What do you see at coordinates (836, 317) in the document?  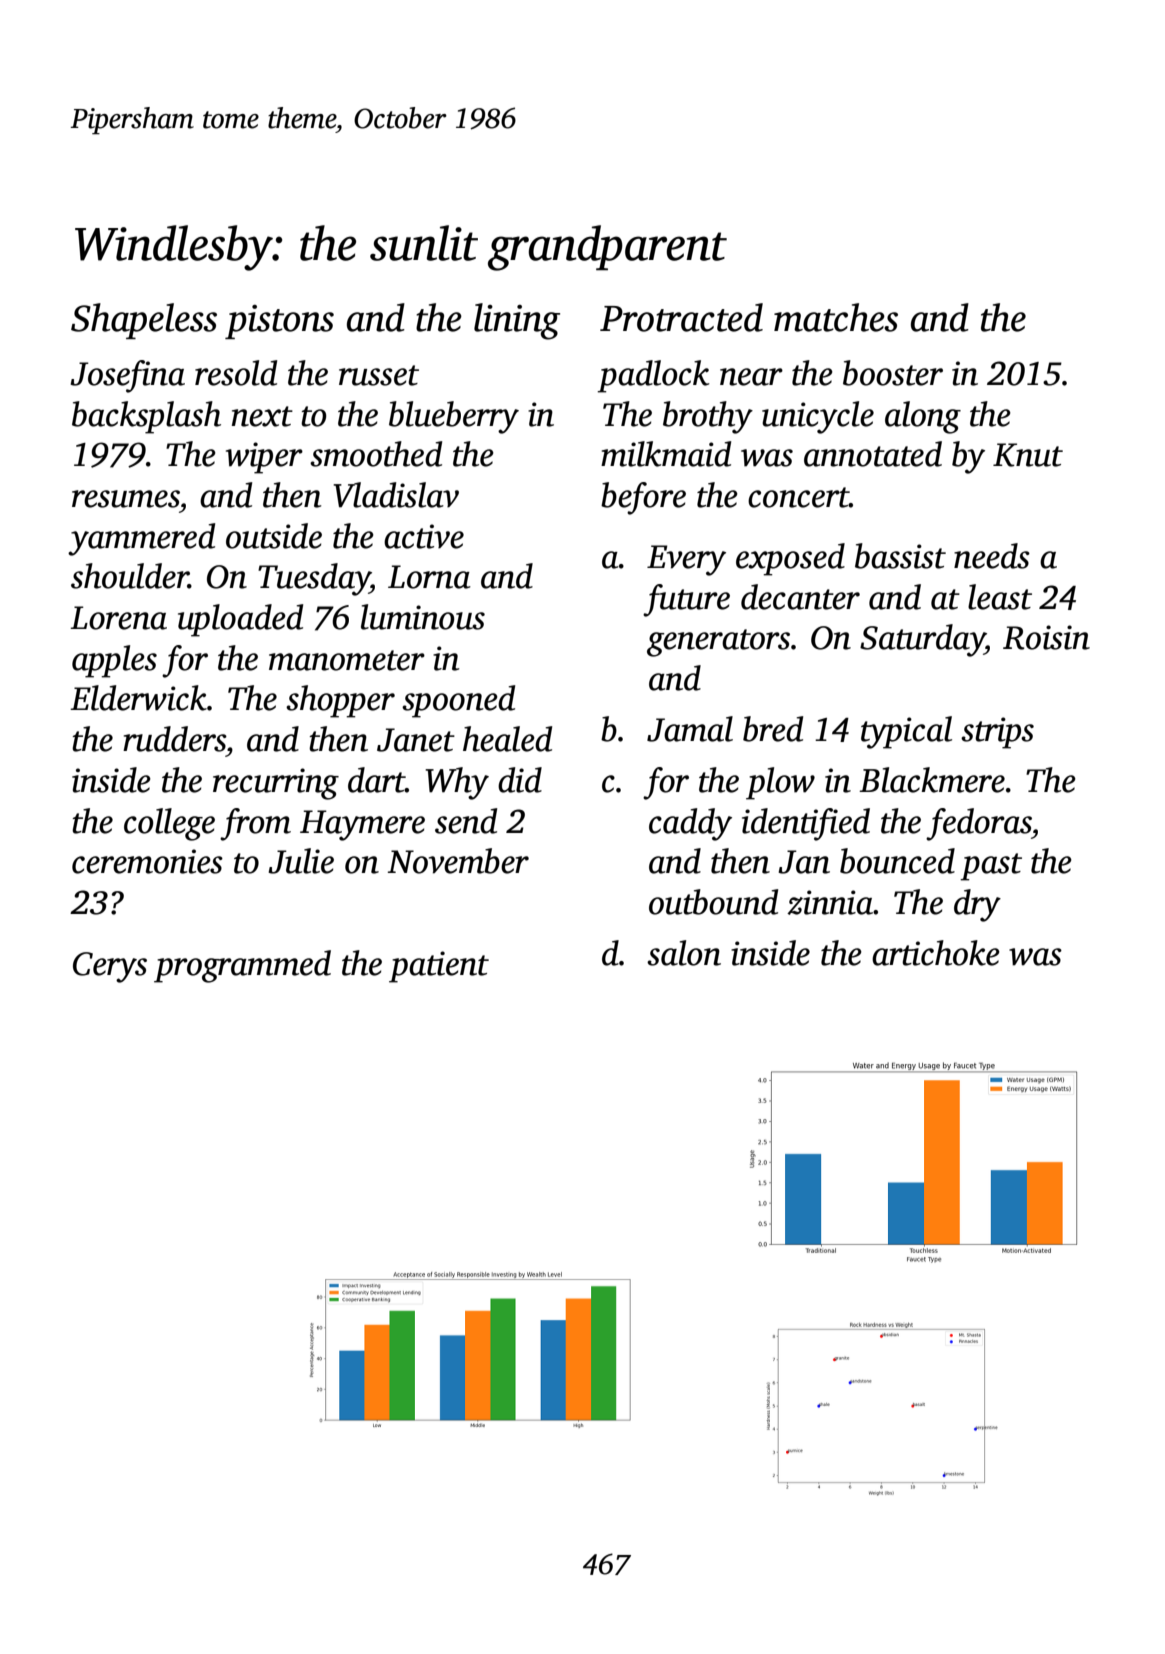 I see `matches` at bounding box center [836, 317].
